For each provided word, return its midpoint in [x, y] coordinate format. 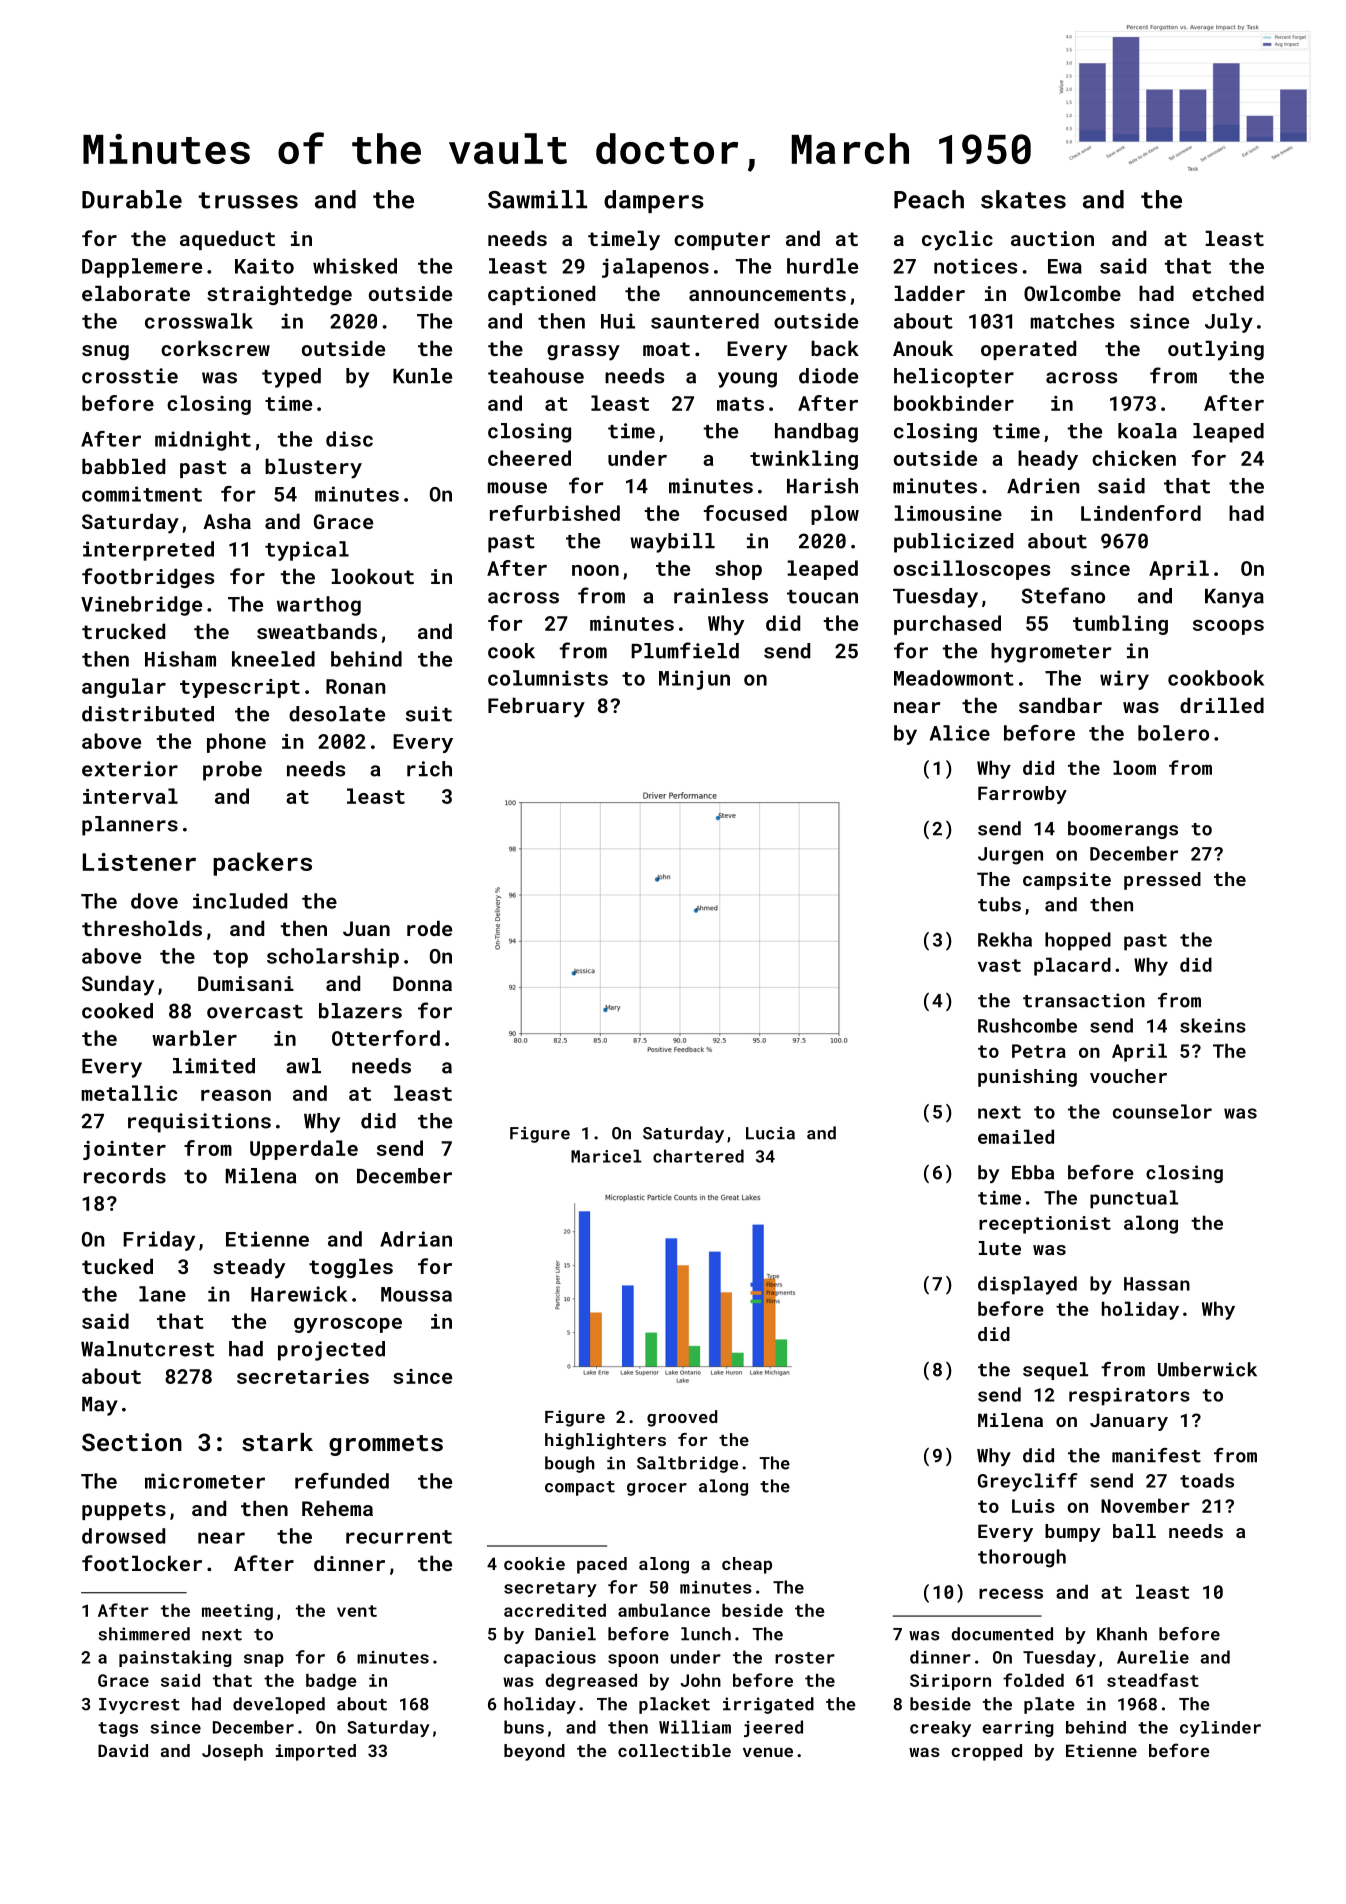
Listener [139, 862]
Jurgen [1010, 856]
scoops [1228, 627]
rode [429, 928]
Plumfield [685, 650]
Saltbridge [687, 1464]
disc [349, 439]
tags [118, 1729]
